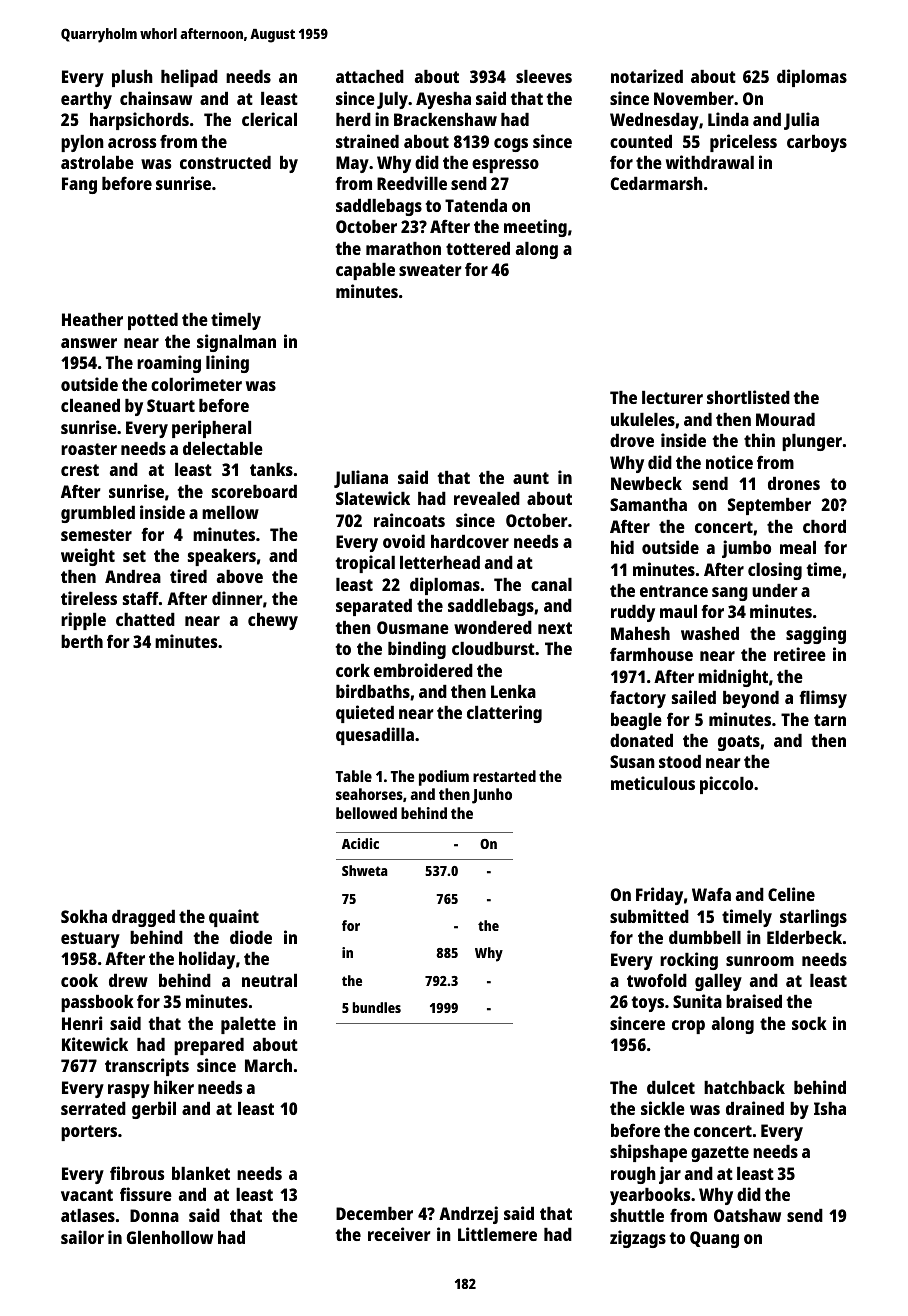 This page has width=908, height=1316. I want to click on dragged, so click(143, 918).
